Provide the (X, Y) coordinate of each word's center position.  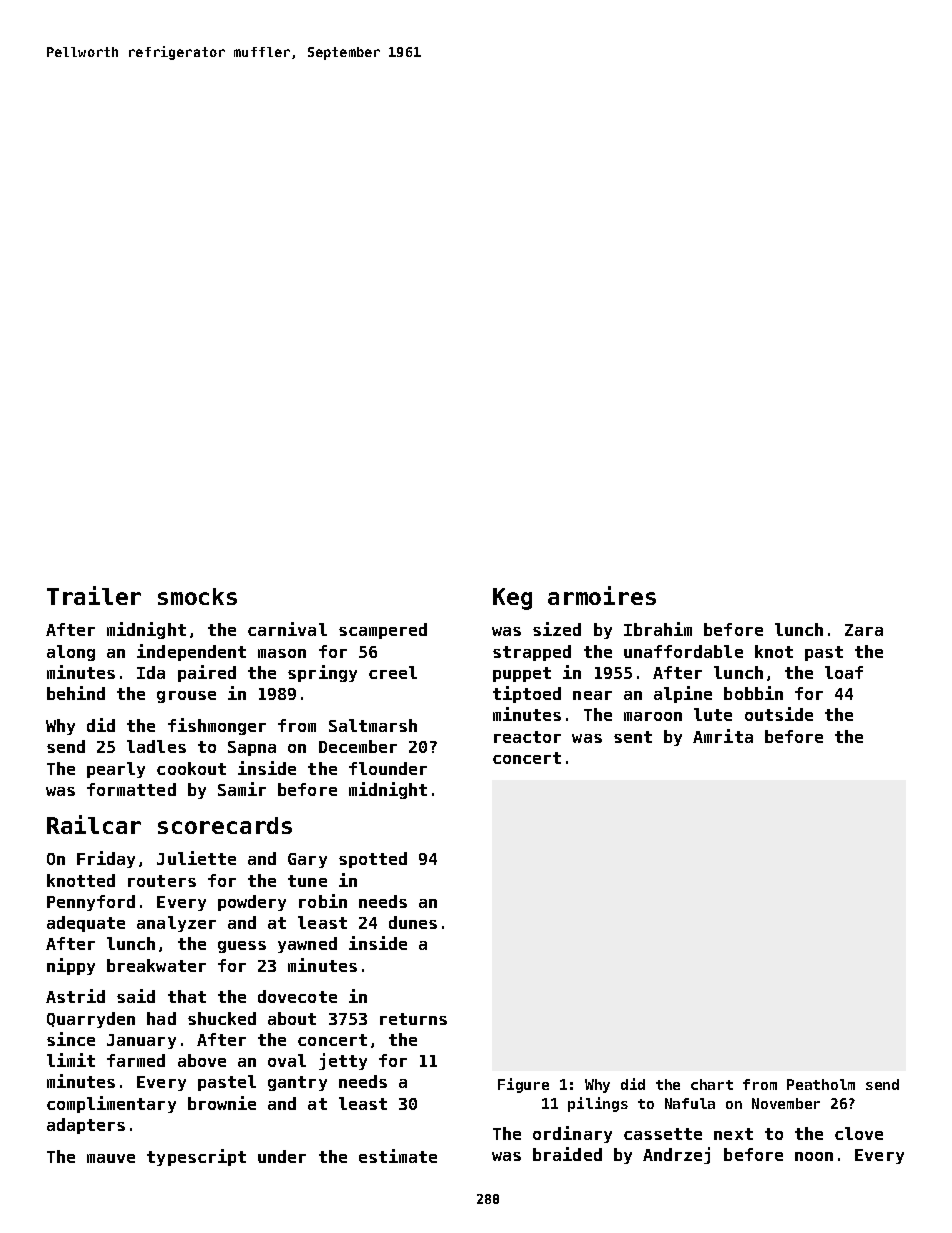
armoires (602, 595)
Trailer (94, 595)
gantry (297, 1083)
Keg (512, 599)
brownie (222, 1103)
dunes (413, 922)
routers (162, 881)
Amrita (723, 736)
